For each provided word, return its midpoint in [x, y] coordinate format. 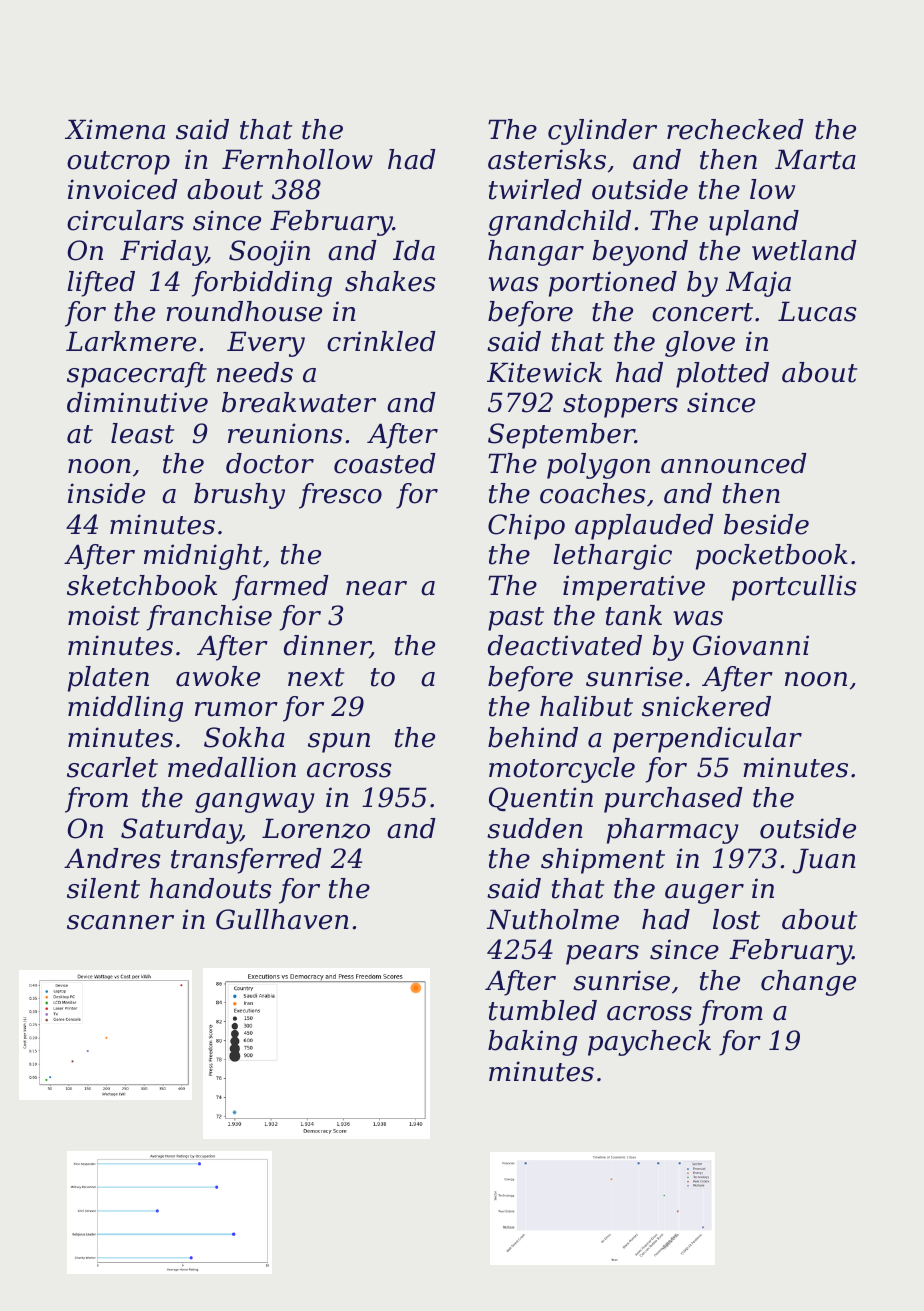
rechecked [735, 129]
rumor [236, 709]
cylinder [602, 132]
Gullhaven [282, 919]
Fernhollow [297, 159]
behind [533, 737]
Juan [824, 861]
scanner [120, 922]
